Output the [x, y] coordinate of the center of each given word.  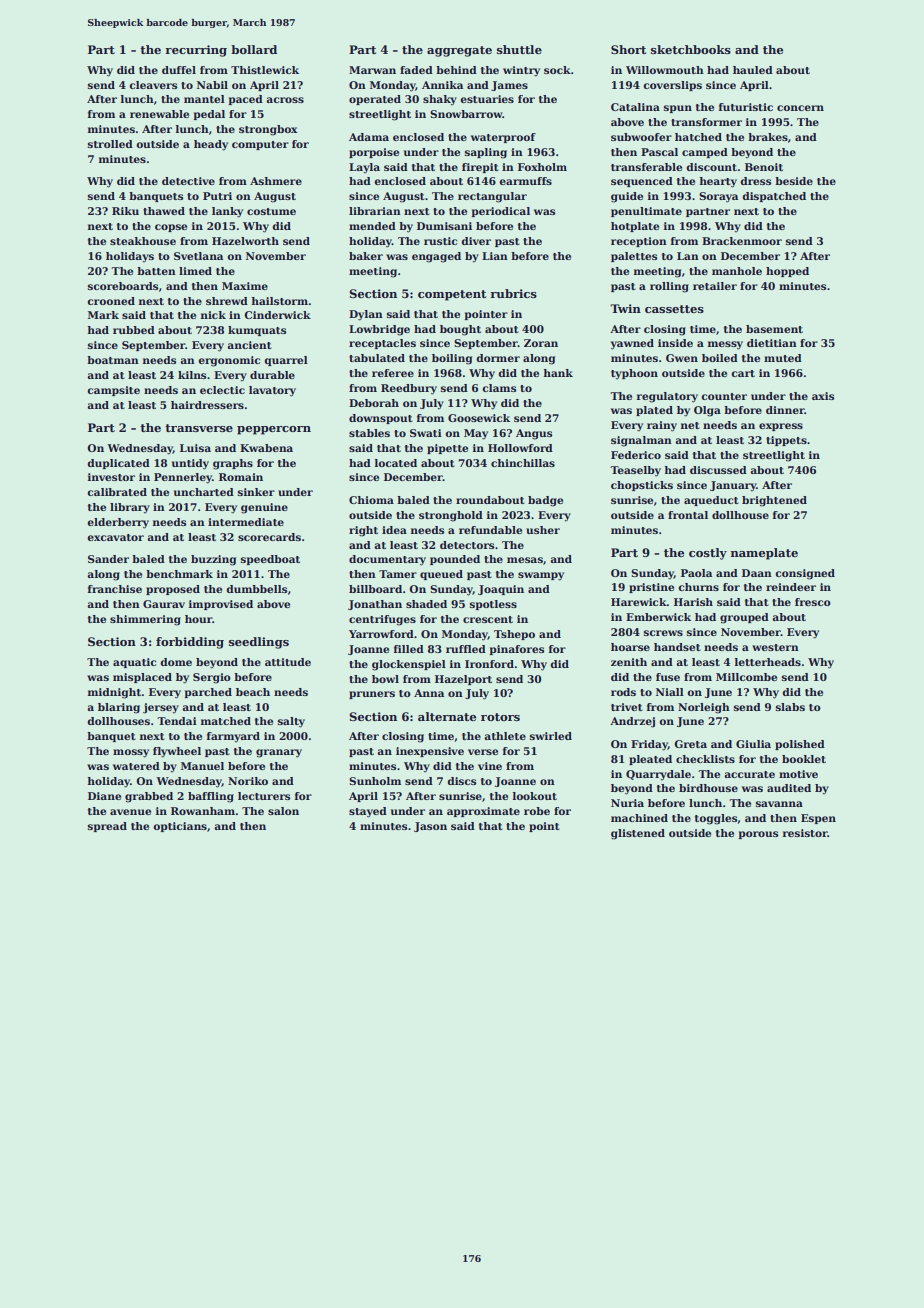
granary [279, 753]
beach [253, 692]
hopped [787, 272]
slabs [790, 707]
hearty [718, 182]
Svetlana [198, 256]
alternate [447, 716]
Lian [495, 256]
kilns [192, 375]
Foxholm [542, 167]
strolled [110, 144]
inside [675, 343]
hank [558, 373]
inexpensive [430, 752]
